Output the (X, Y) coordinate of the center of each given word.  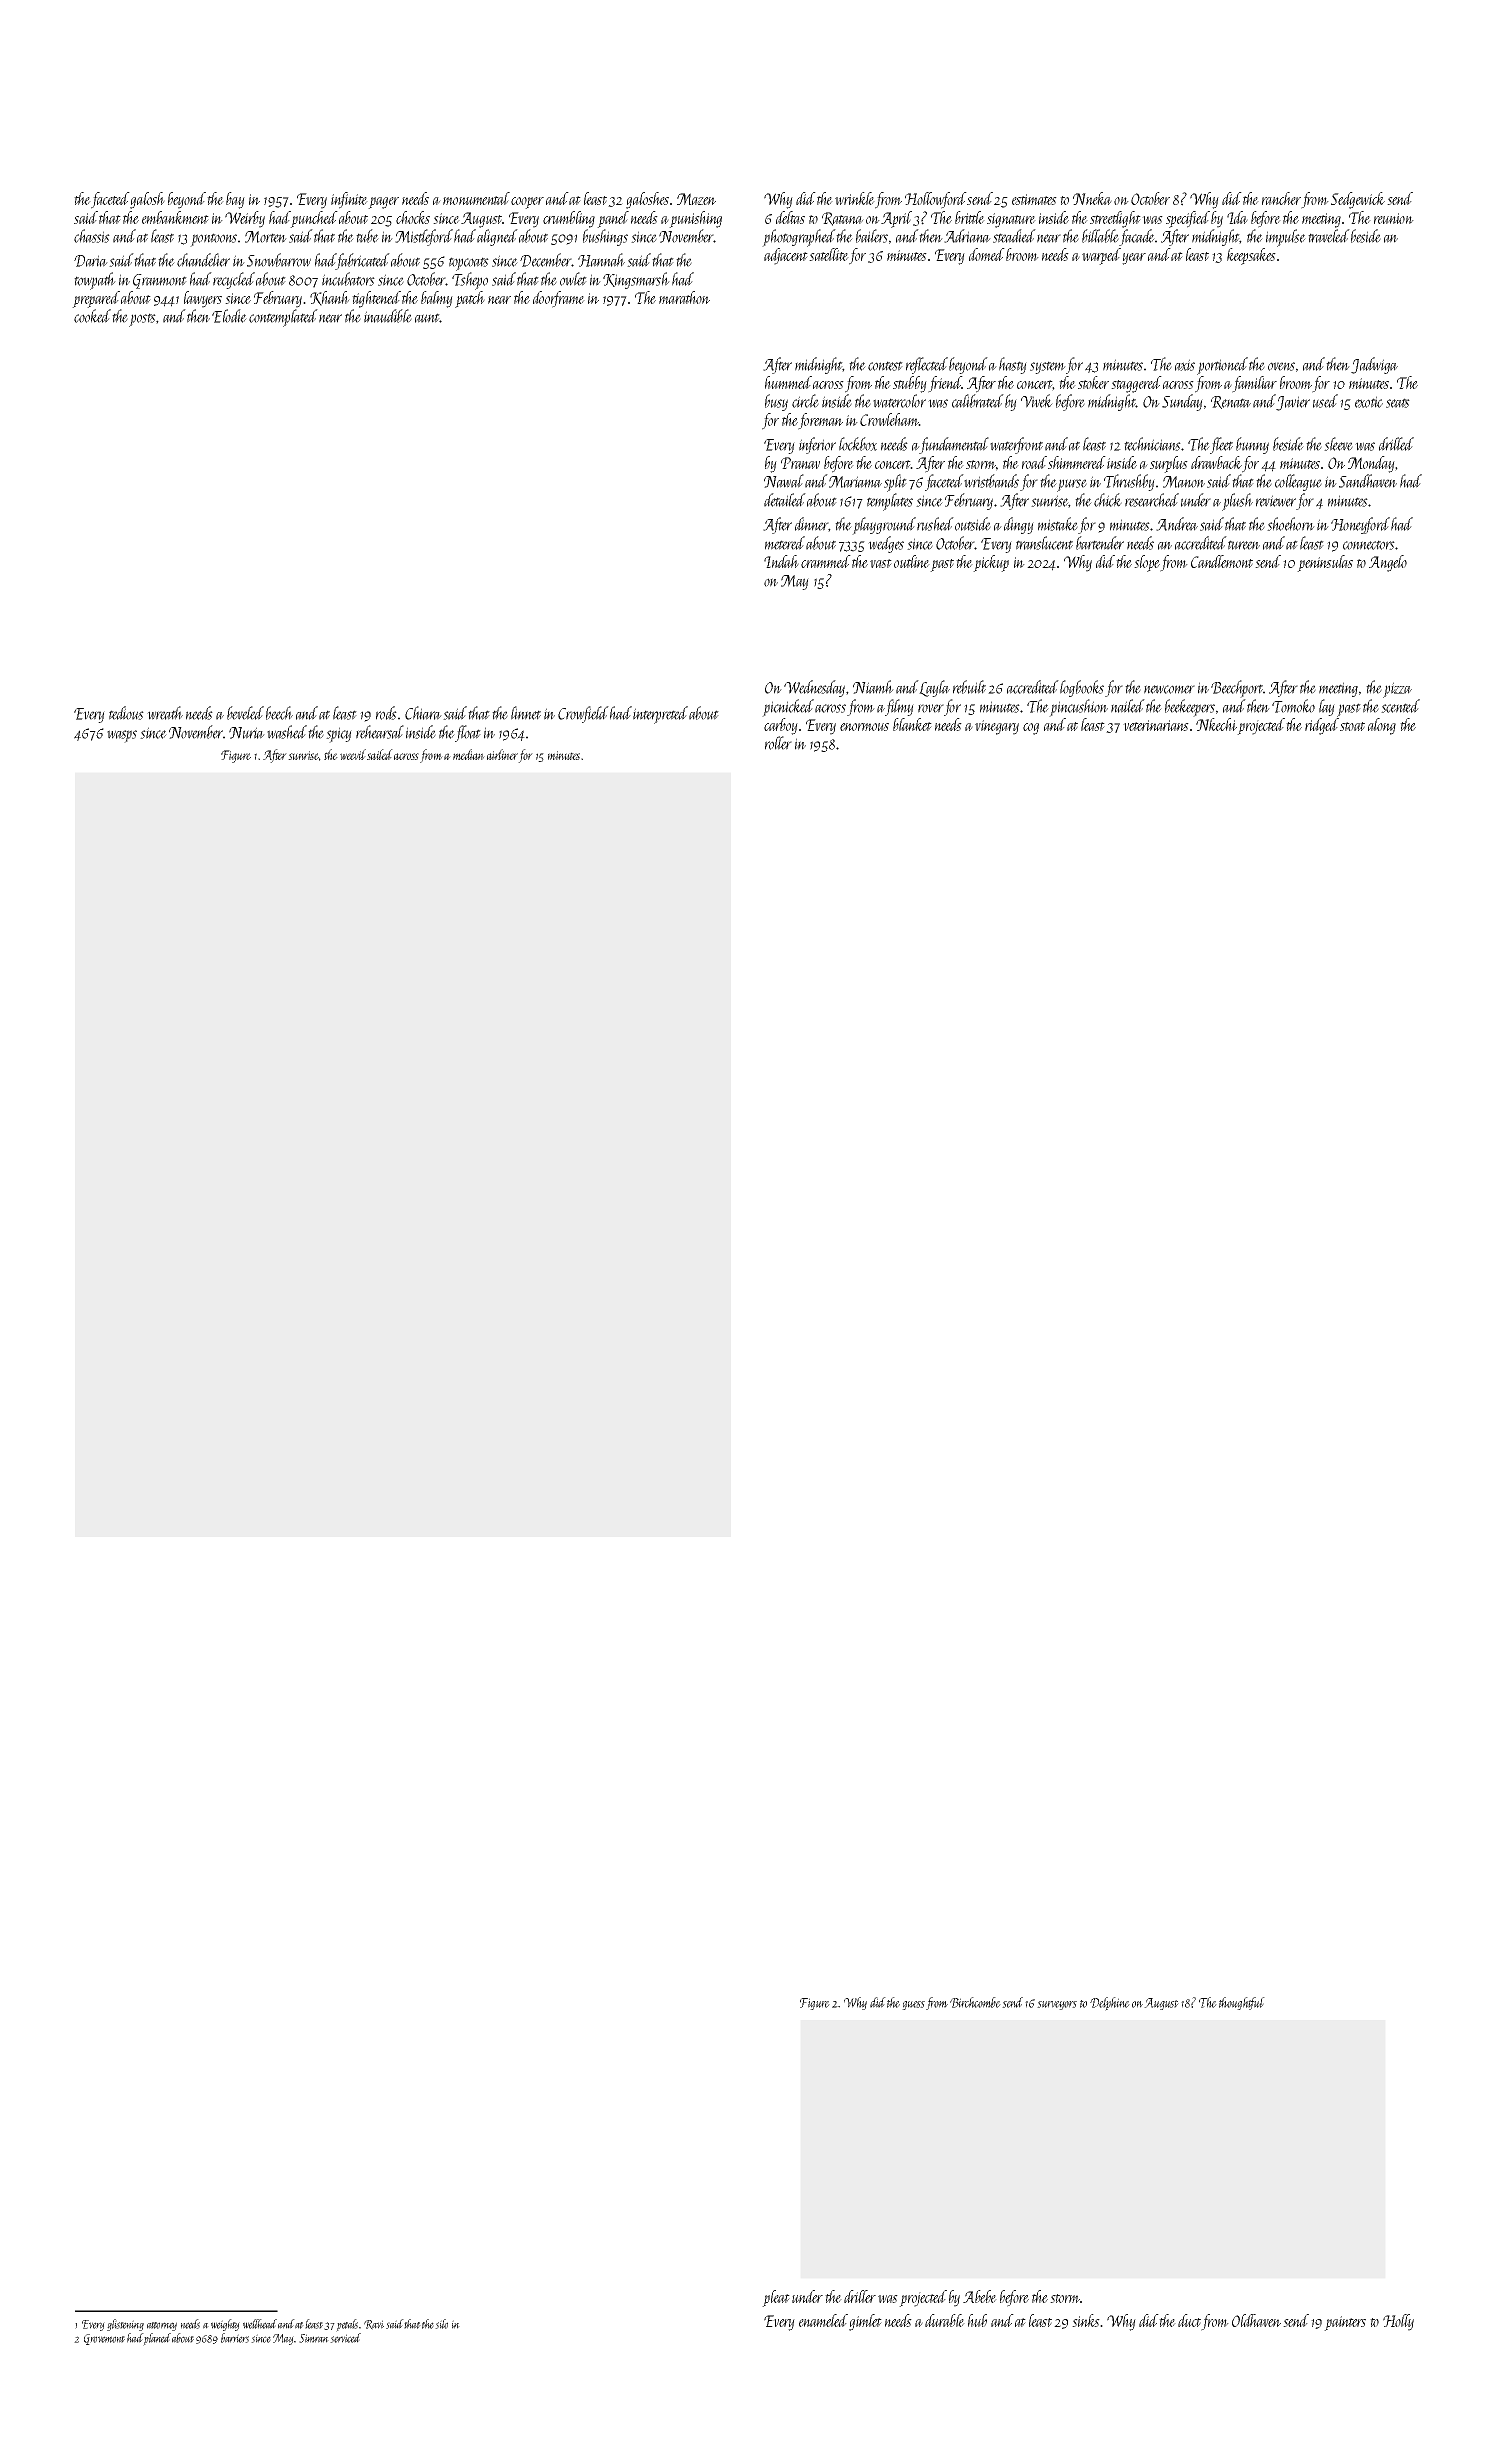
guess (913, 2005)
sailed (380, 754)
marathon (684, 297)
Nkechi (1216, 724)
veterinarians (1156, 725)
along (1382, 726)
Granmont (160, 281)
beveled (245, 713)
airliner (502, 754)
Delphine (1110, 2004)
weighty (225, 2325)
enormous (864, 727)
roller (778, 743)
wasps (122, 736)
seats (1398, 403)
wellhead (260, 2324)
